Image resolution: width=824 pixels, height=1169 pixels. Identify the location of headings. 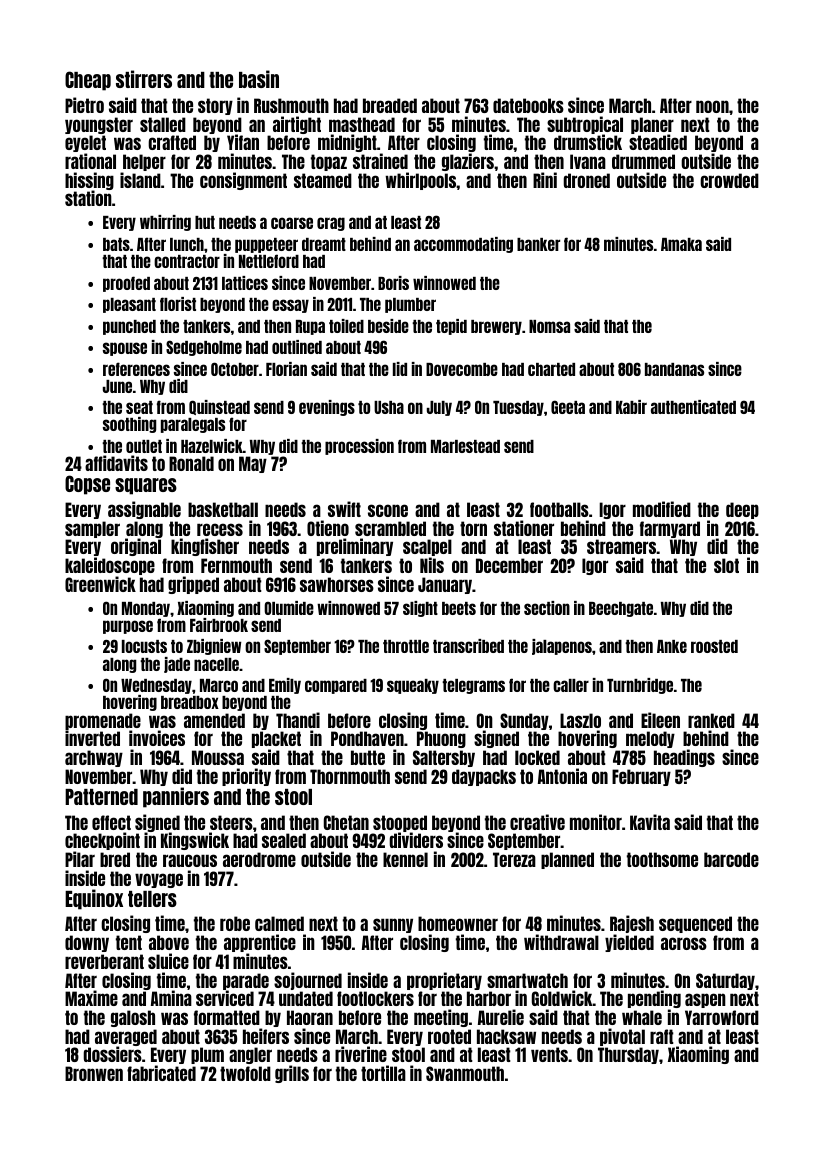
(684, 758).
